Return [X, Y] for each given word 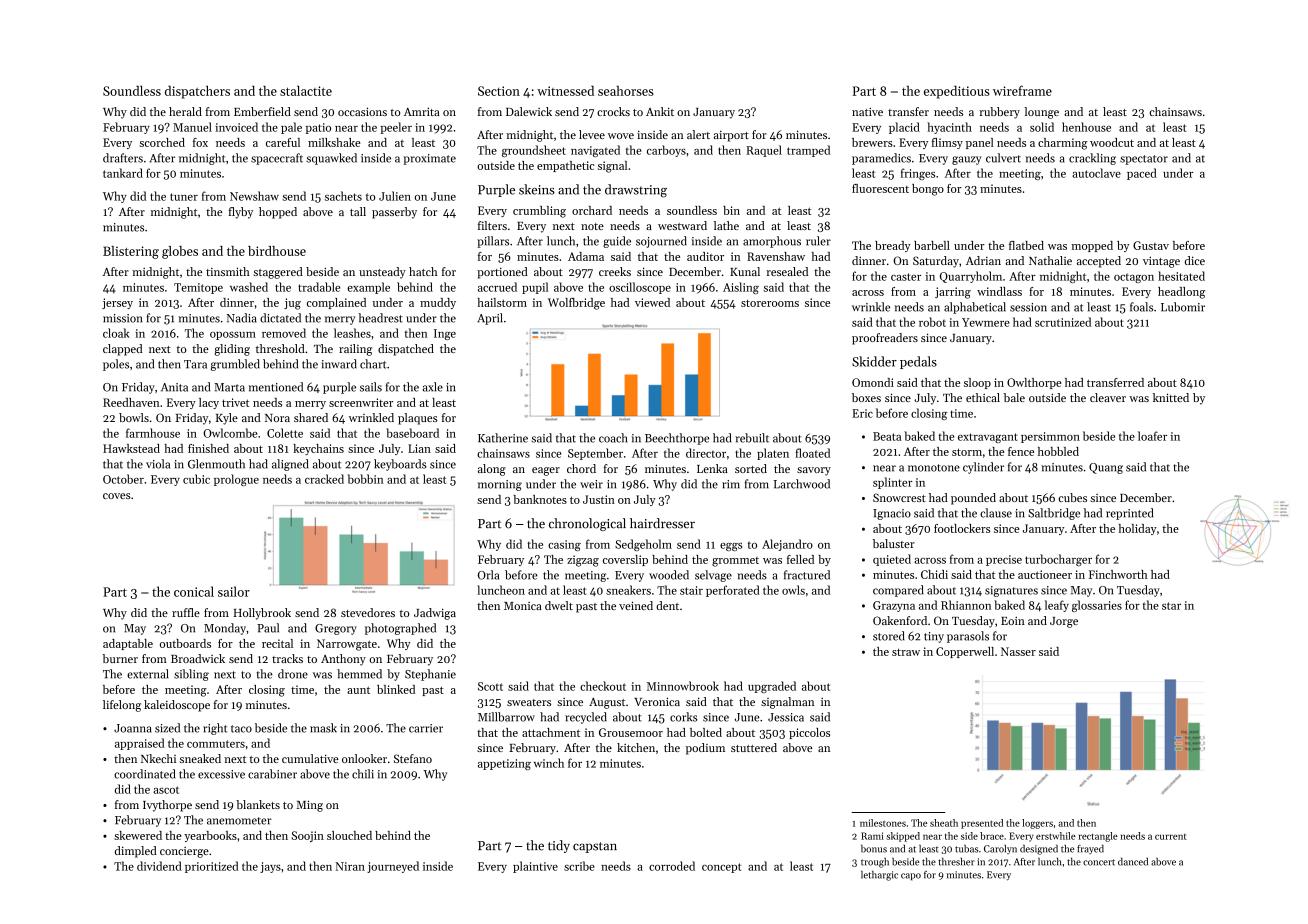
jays [270, 867]
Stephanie [430, 675]
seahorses [626, 91]
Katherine [503, 438]
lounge [1042, 113]
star [1171, 606]
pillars [493, 242]
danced [1133, 862]
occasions [362, 111]
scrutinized [1063, 322]
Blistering [131, 252]
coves [117, 496]
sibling [191, 675]
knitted [1171, 397]
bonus [874, 849]
